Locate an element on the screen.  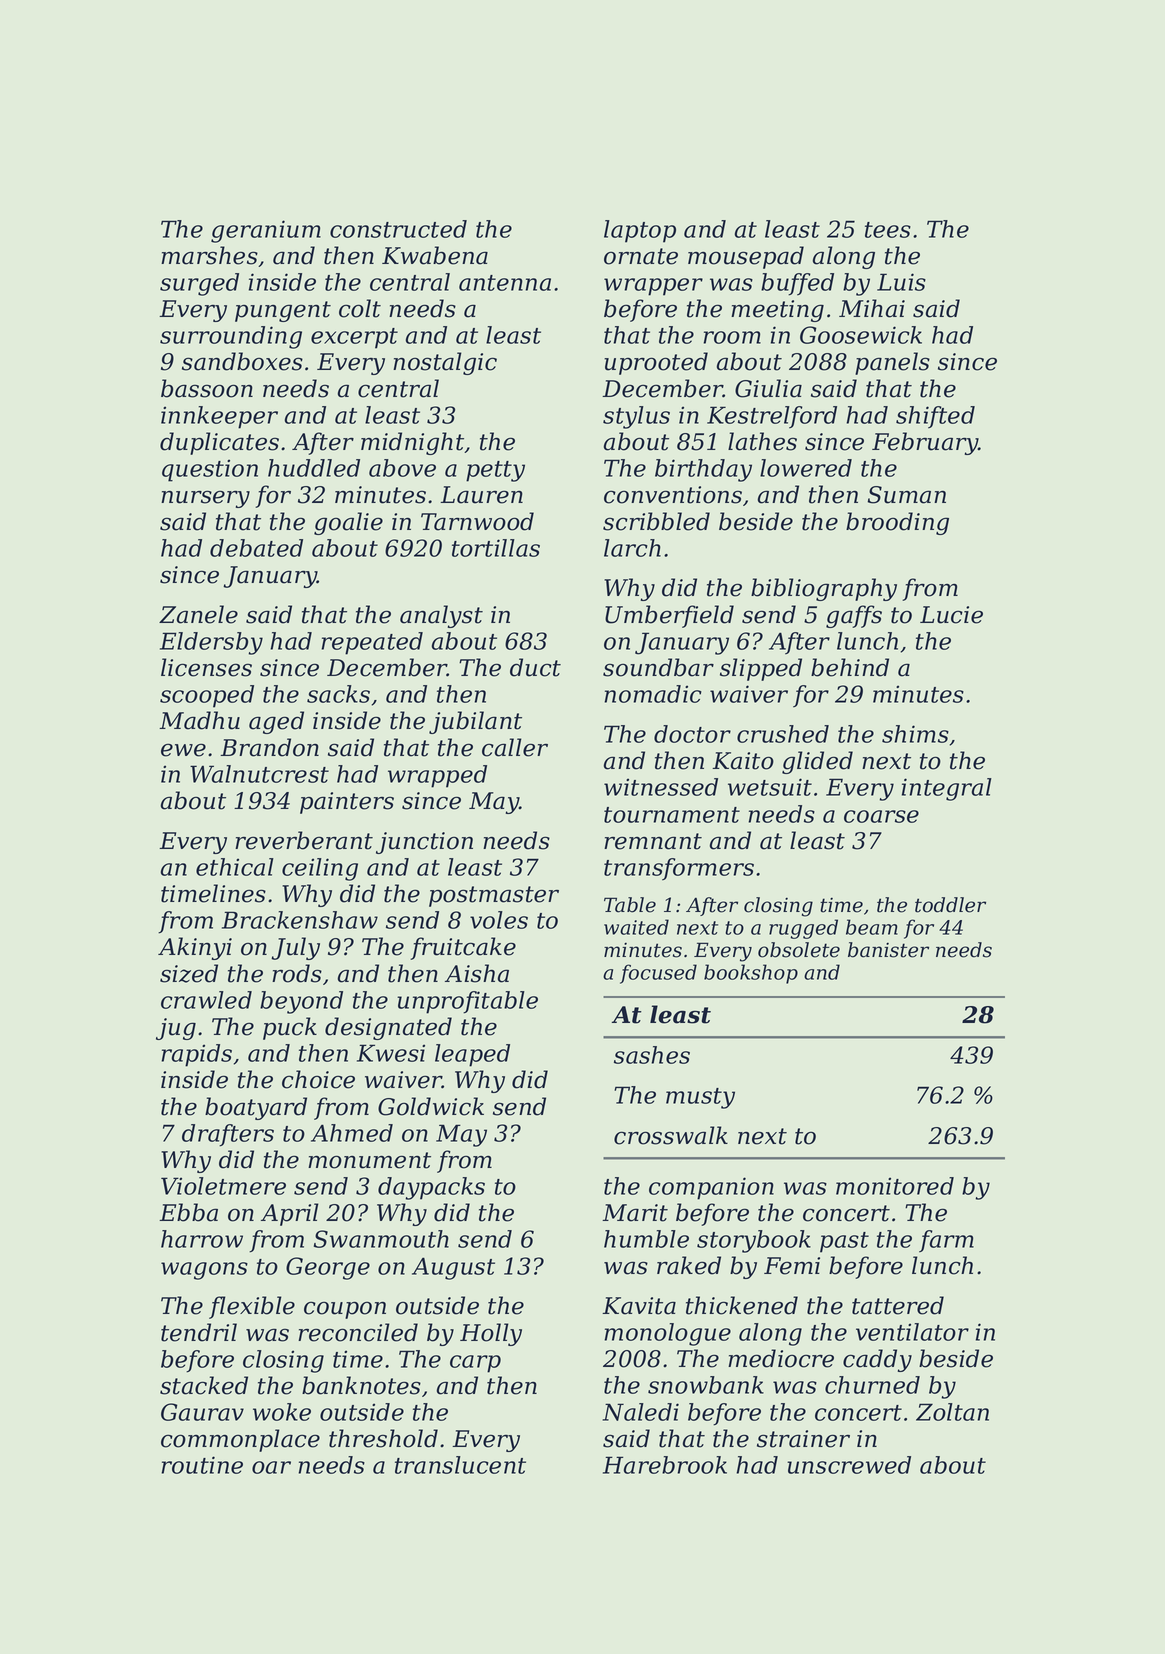
tees is located at coordinates (888, 230).
